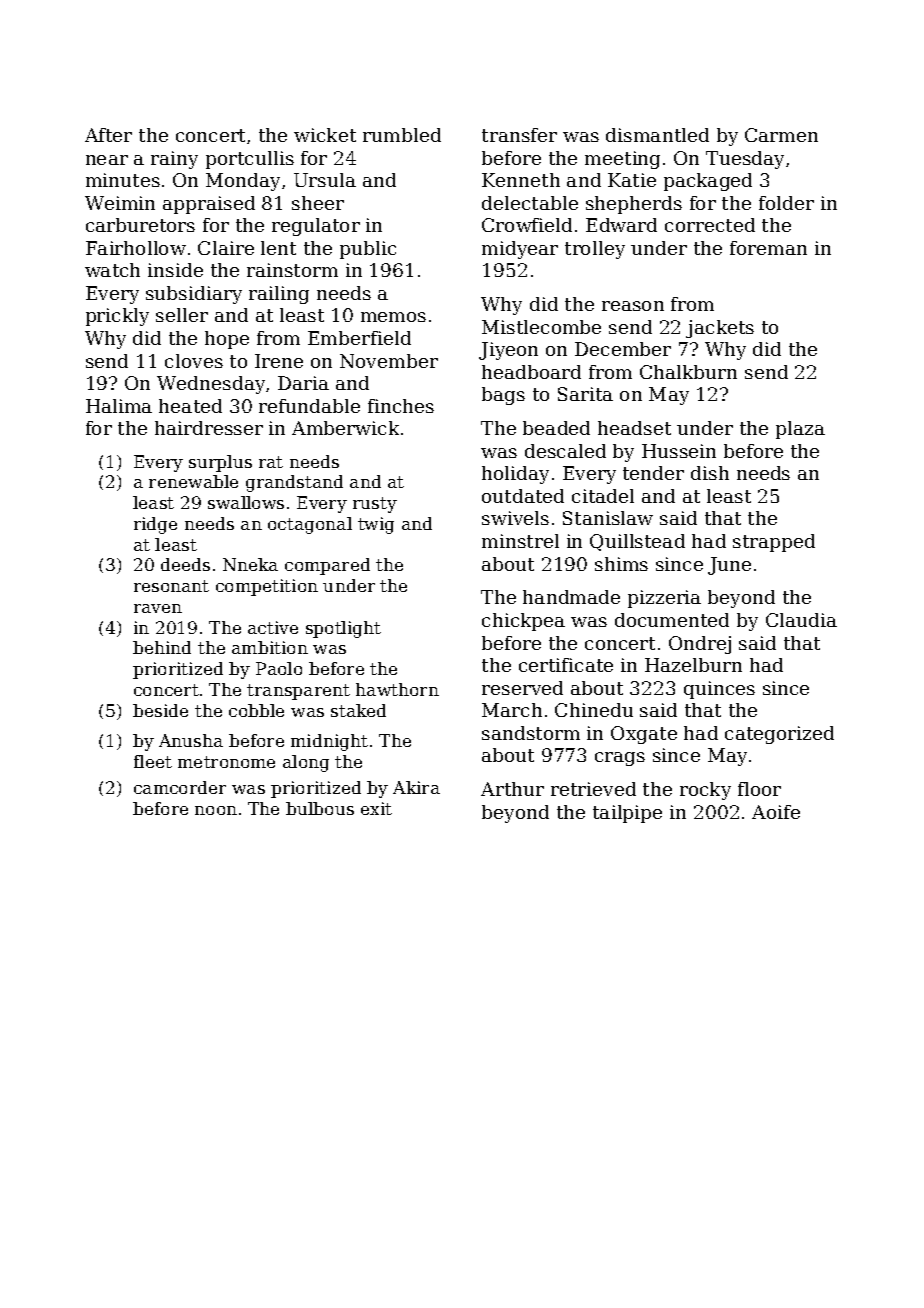  What do you see at coordinates (745, 160) in the page?
I see `Tuesday` at bounding box center [745, 160].
